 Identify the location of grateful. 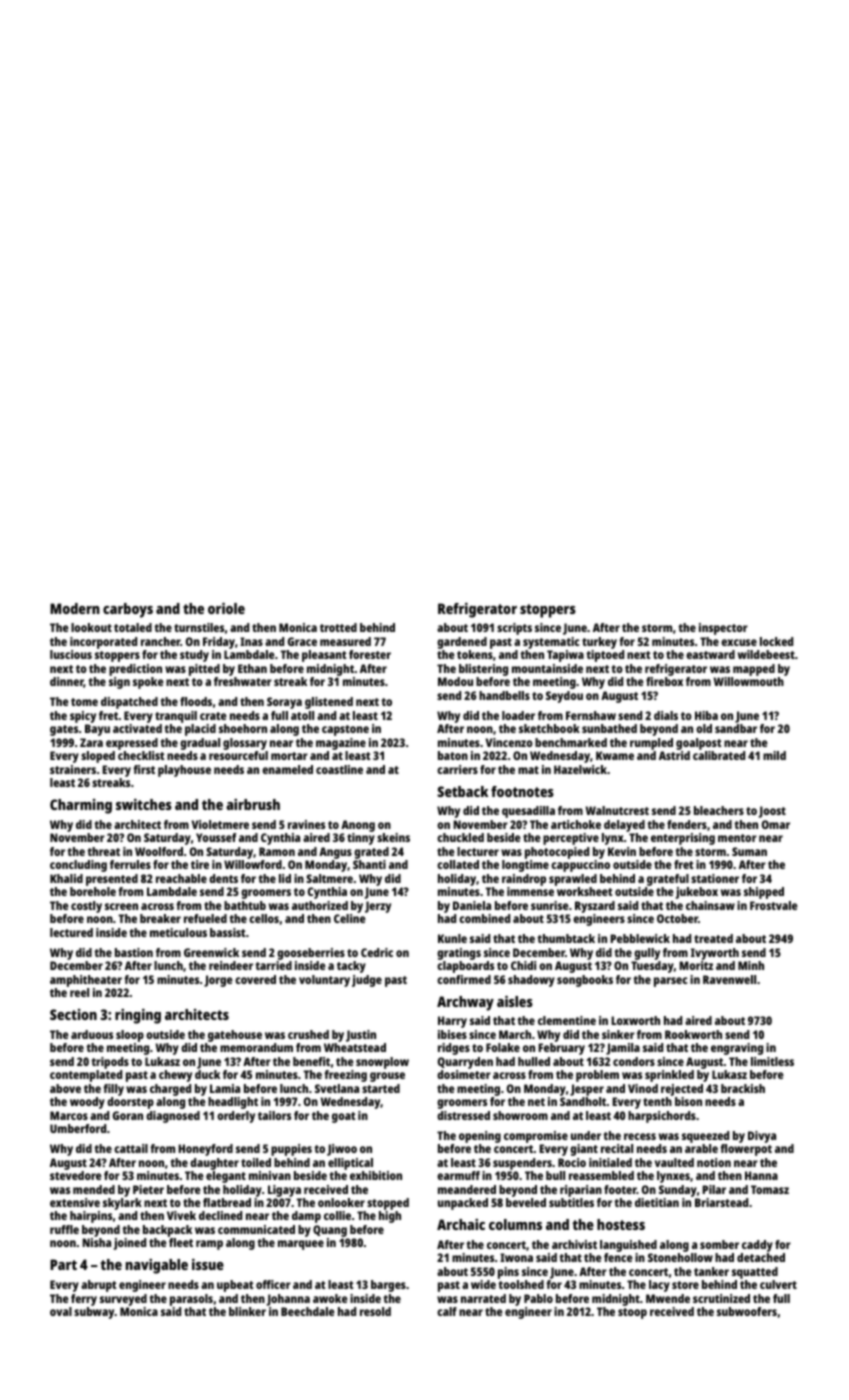
(668, 880).
